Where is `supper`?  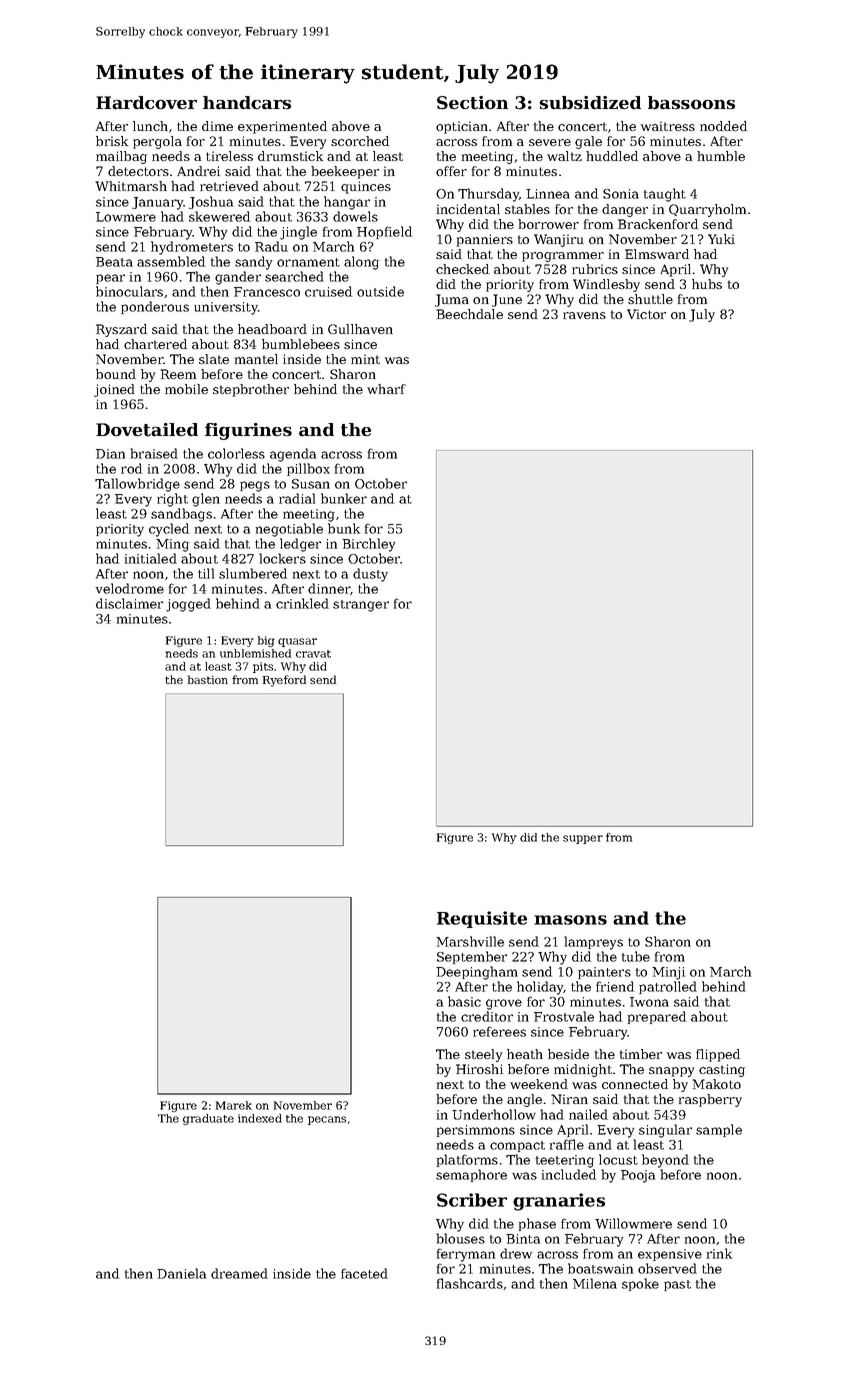 supper is located at coordinates (583, 839).
